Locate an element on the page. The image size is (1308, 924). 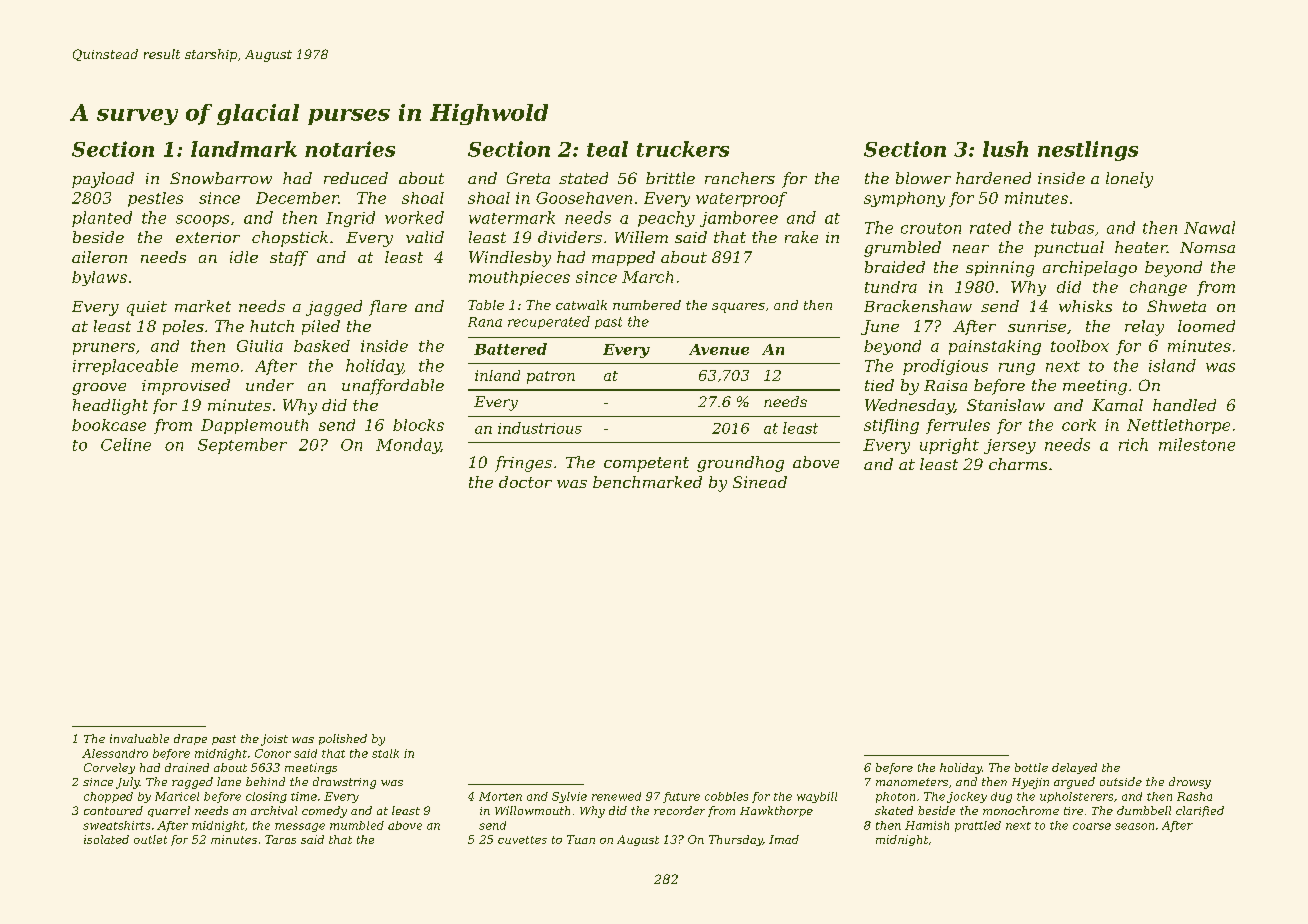
waterproof is located at coordinates (741, 199).
